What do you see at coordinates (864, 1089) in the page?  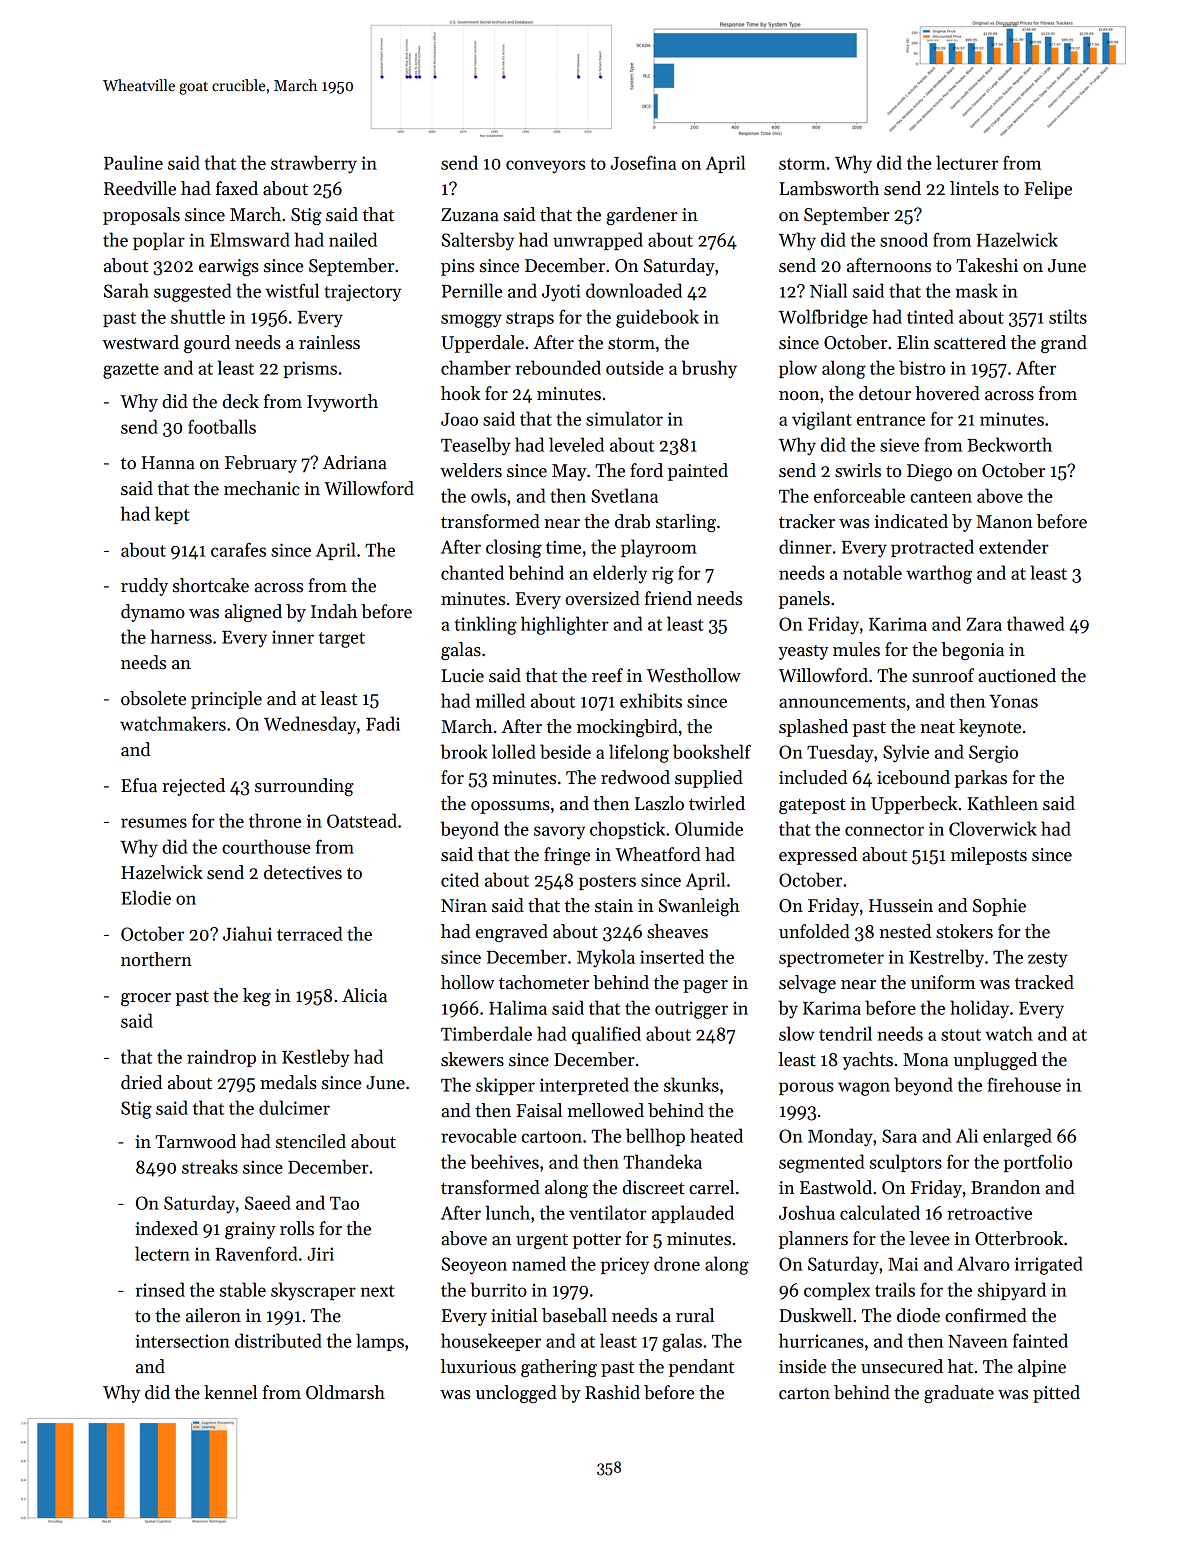 I see `wagon` at bounding box center [864, 1089].
